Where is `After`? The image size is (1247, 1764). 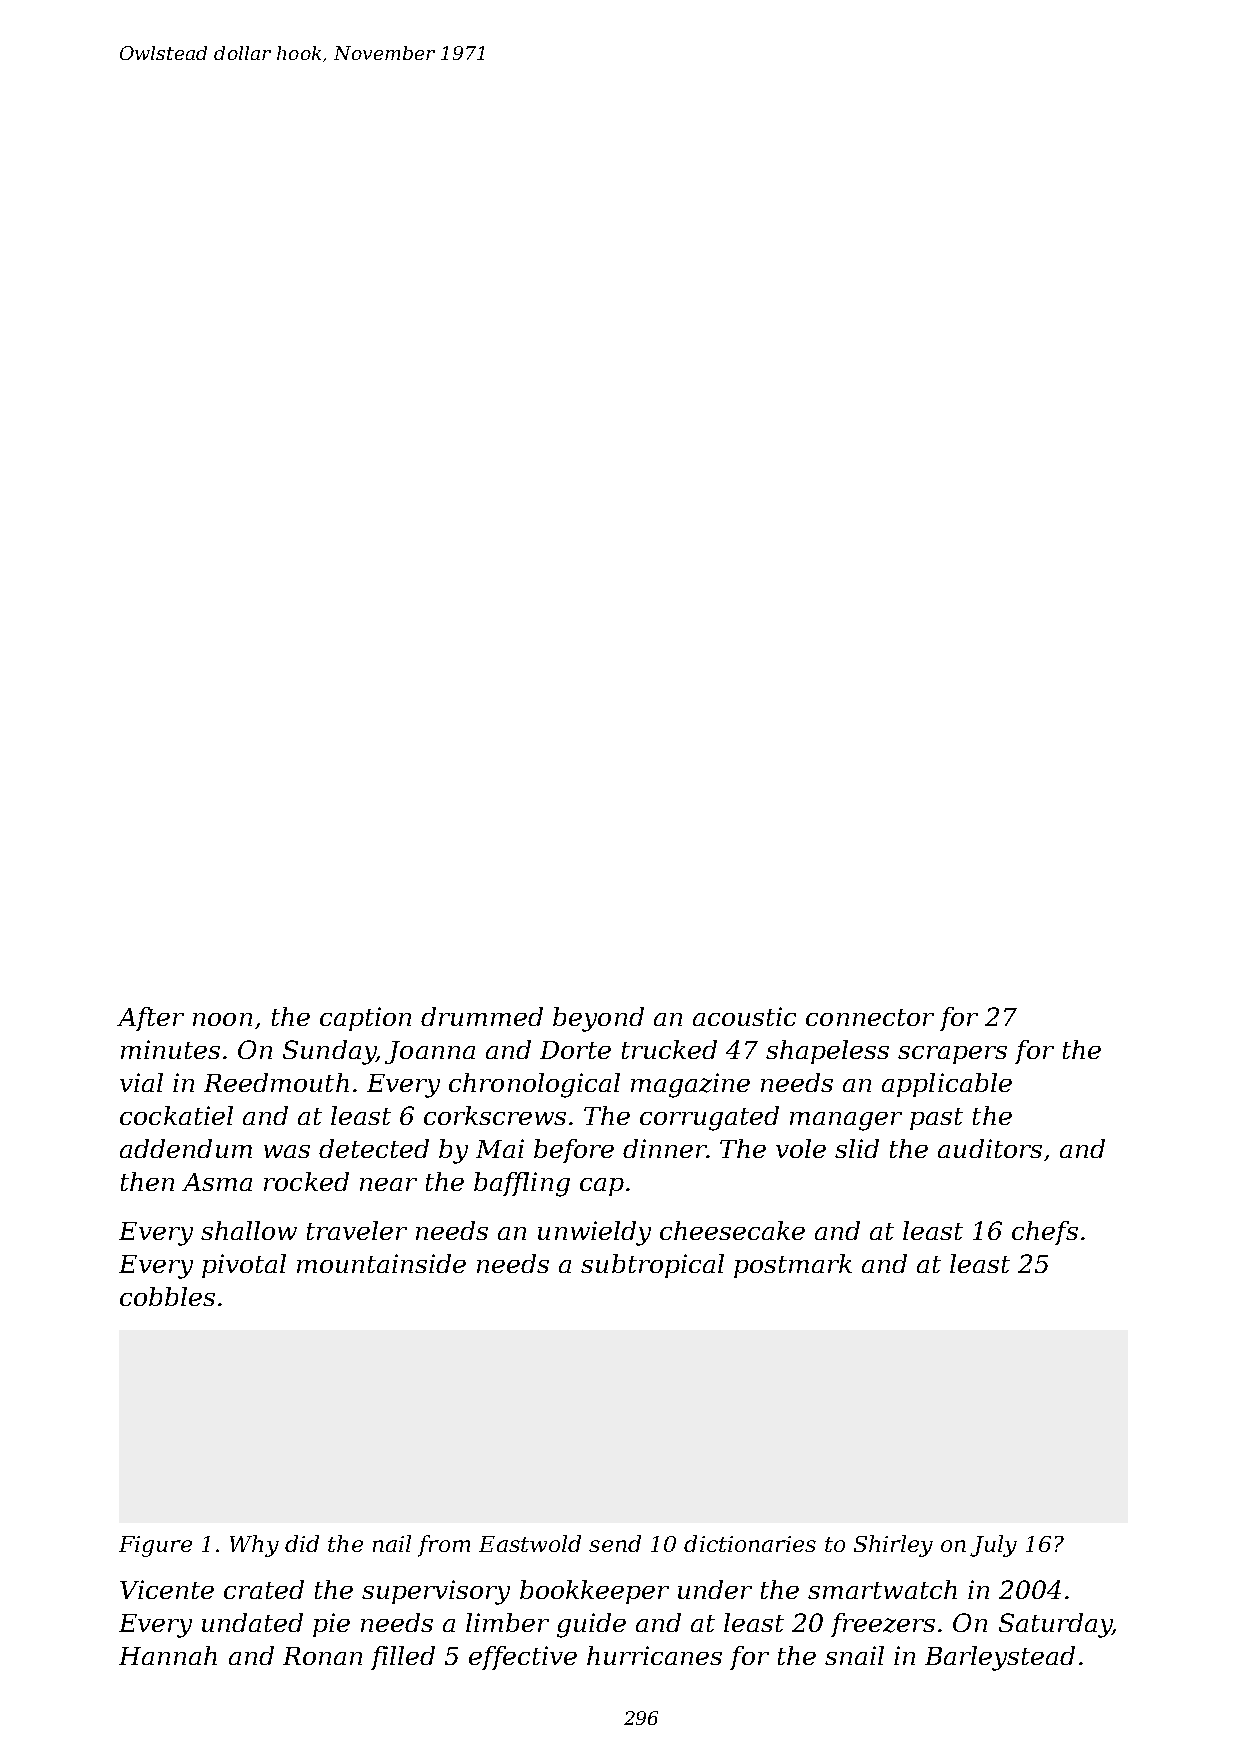 After is located at coordinates (150, 1019).
